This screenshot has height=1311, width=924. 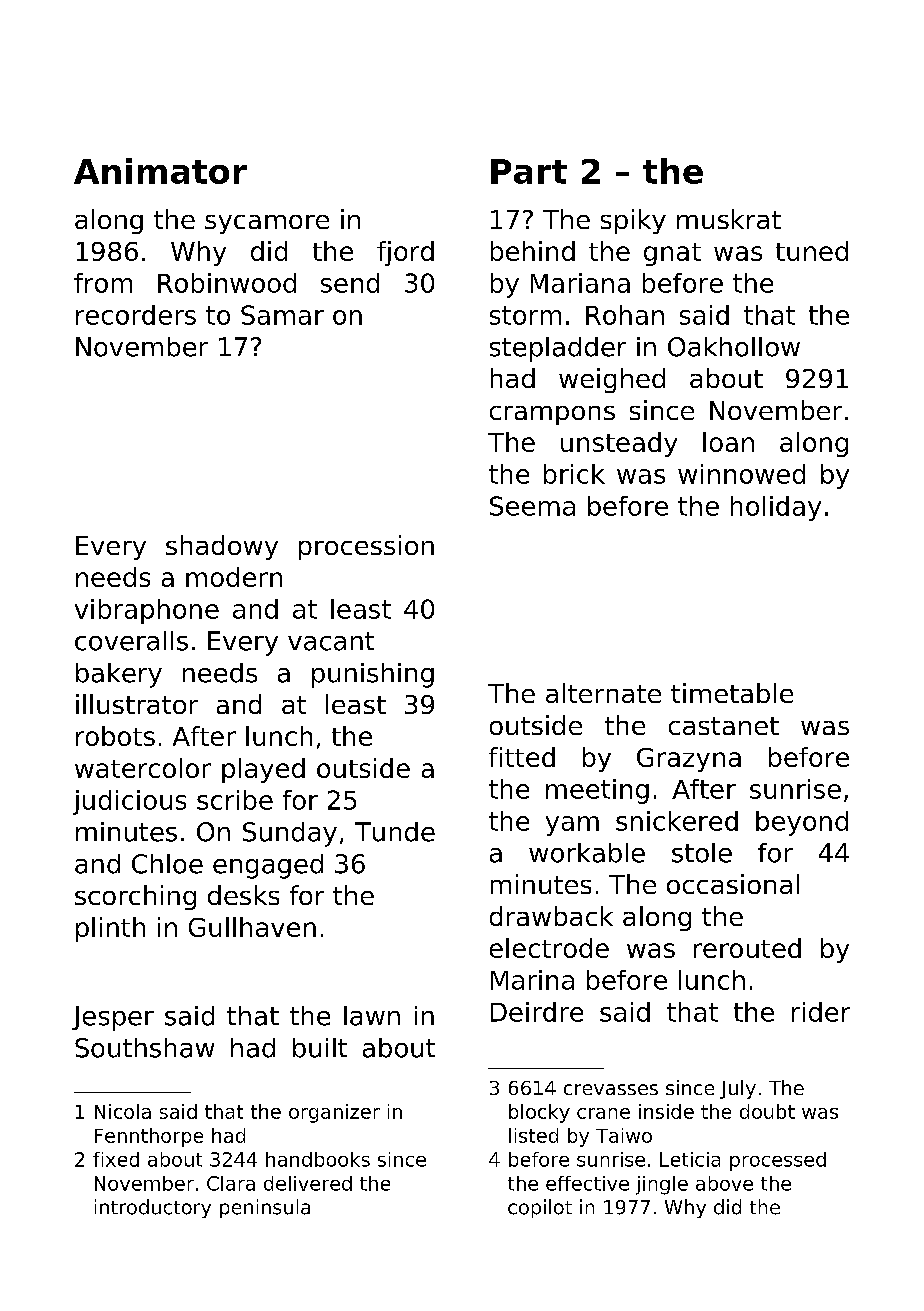 What do you see at coordinates (372, 1016) in the screenshot?
I see `lawn` at bounding box center [372, 1016].
